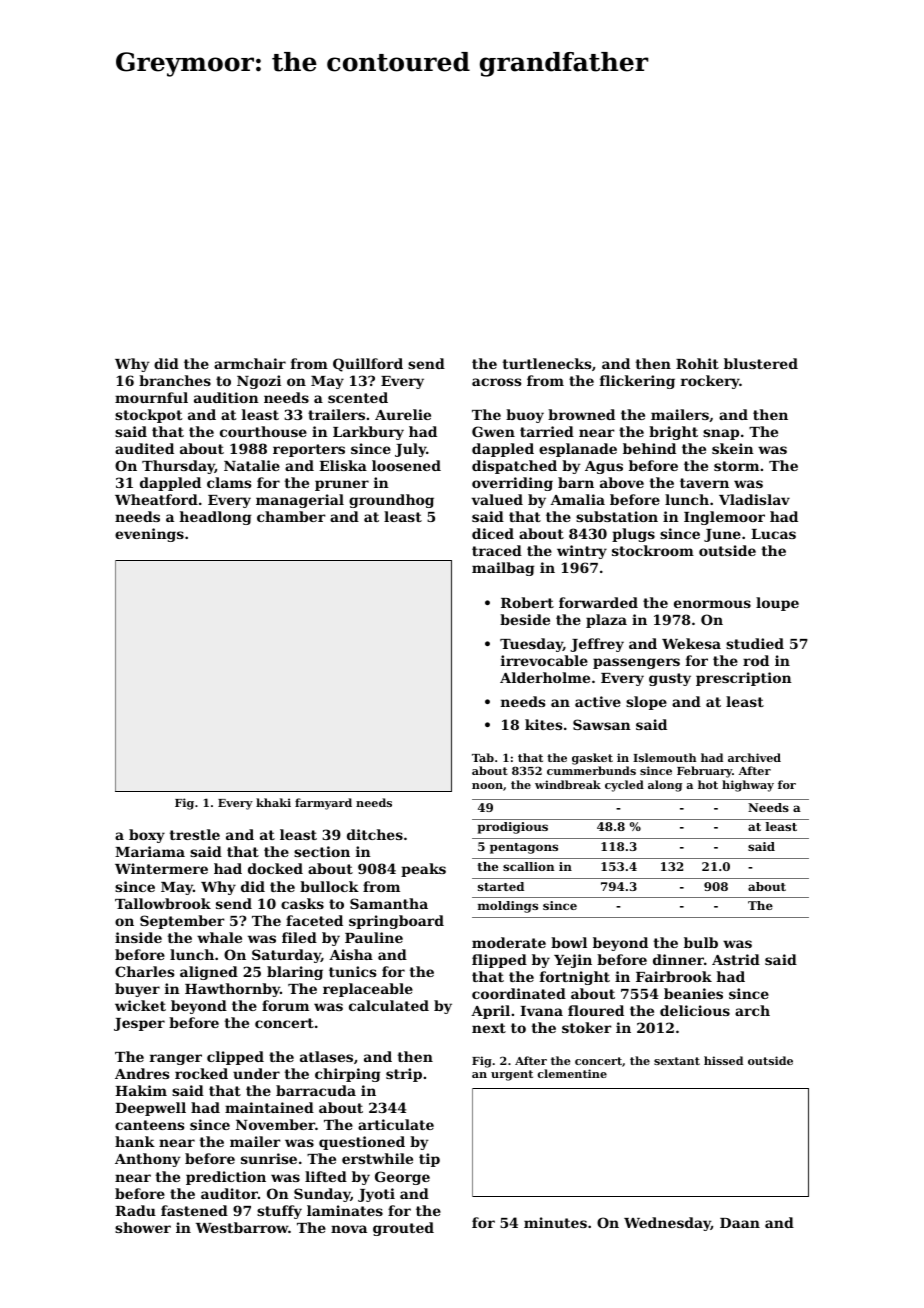  I want to click on pentagons, so click(524, 848).
